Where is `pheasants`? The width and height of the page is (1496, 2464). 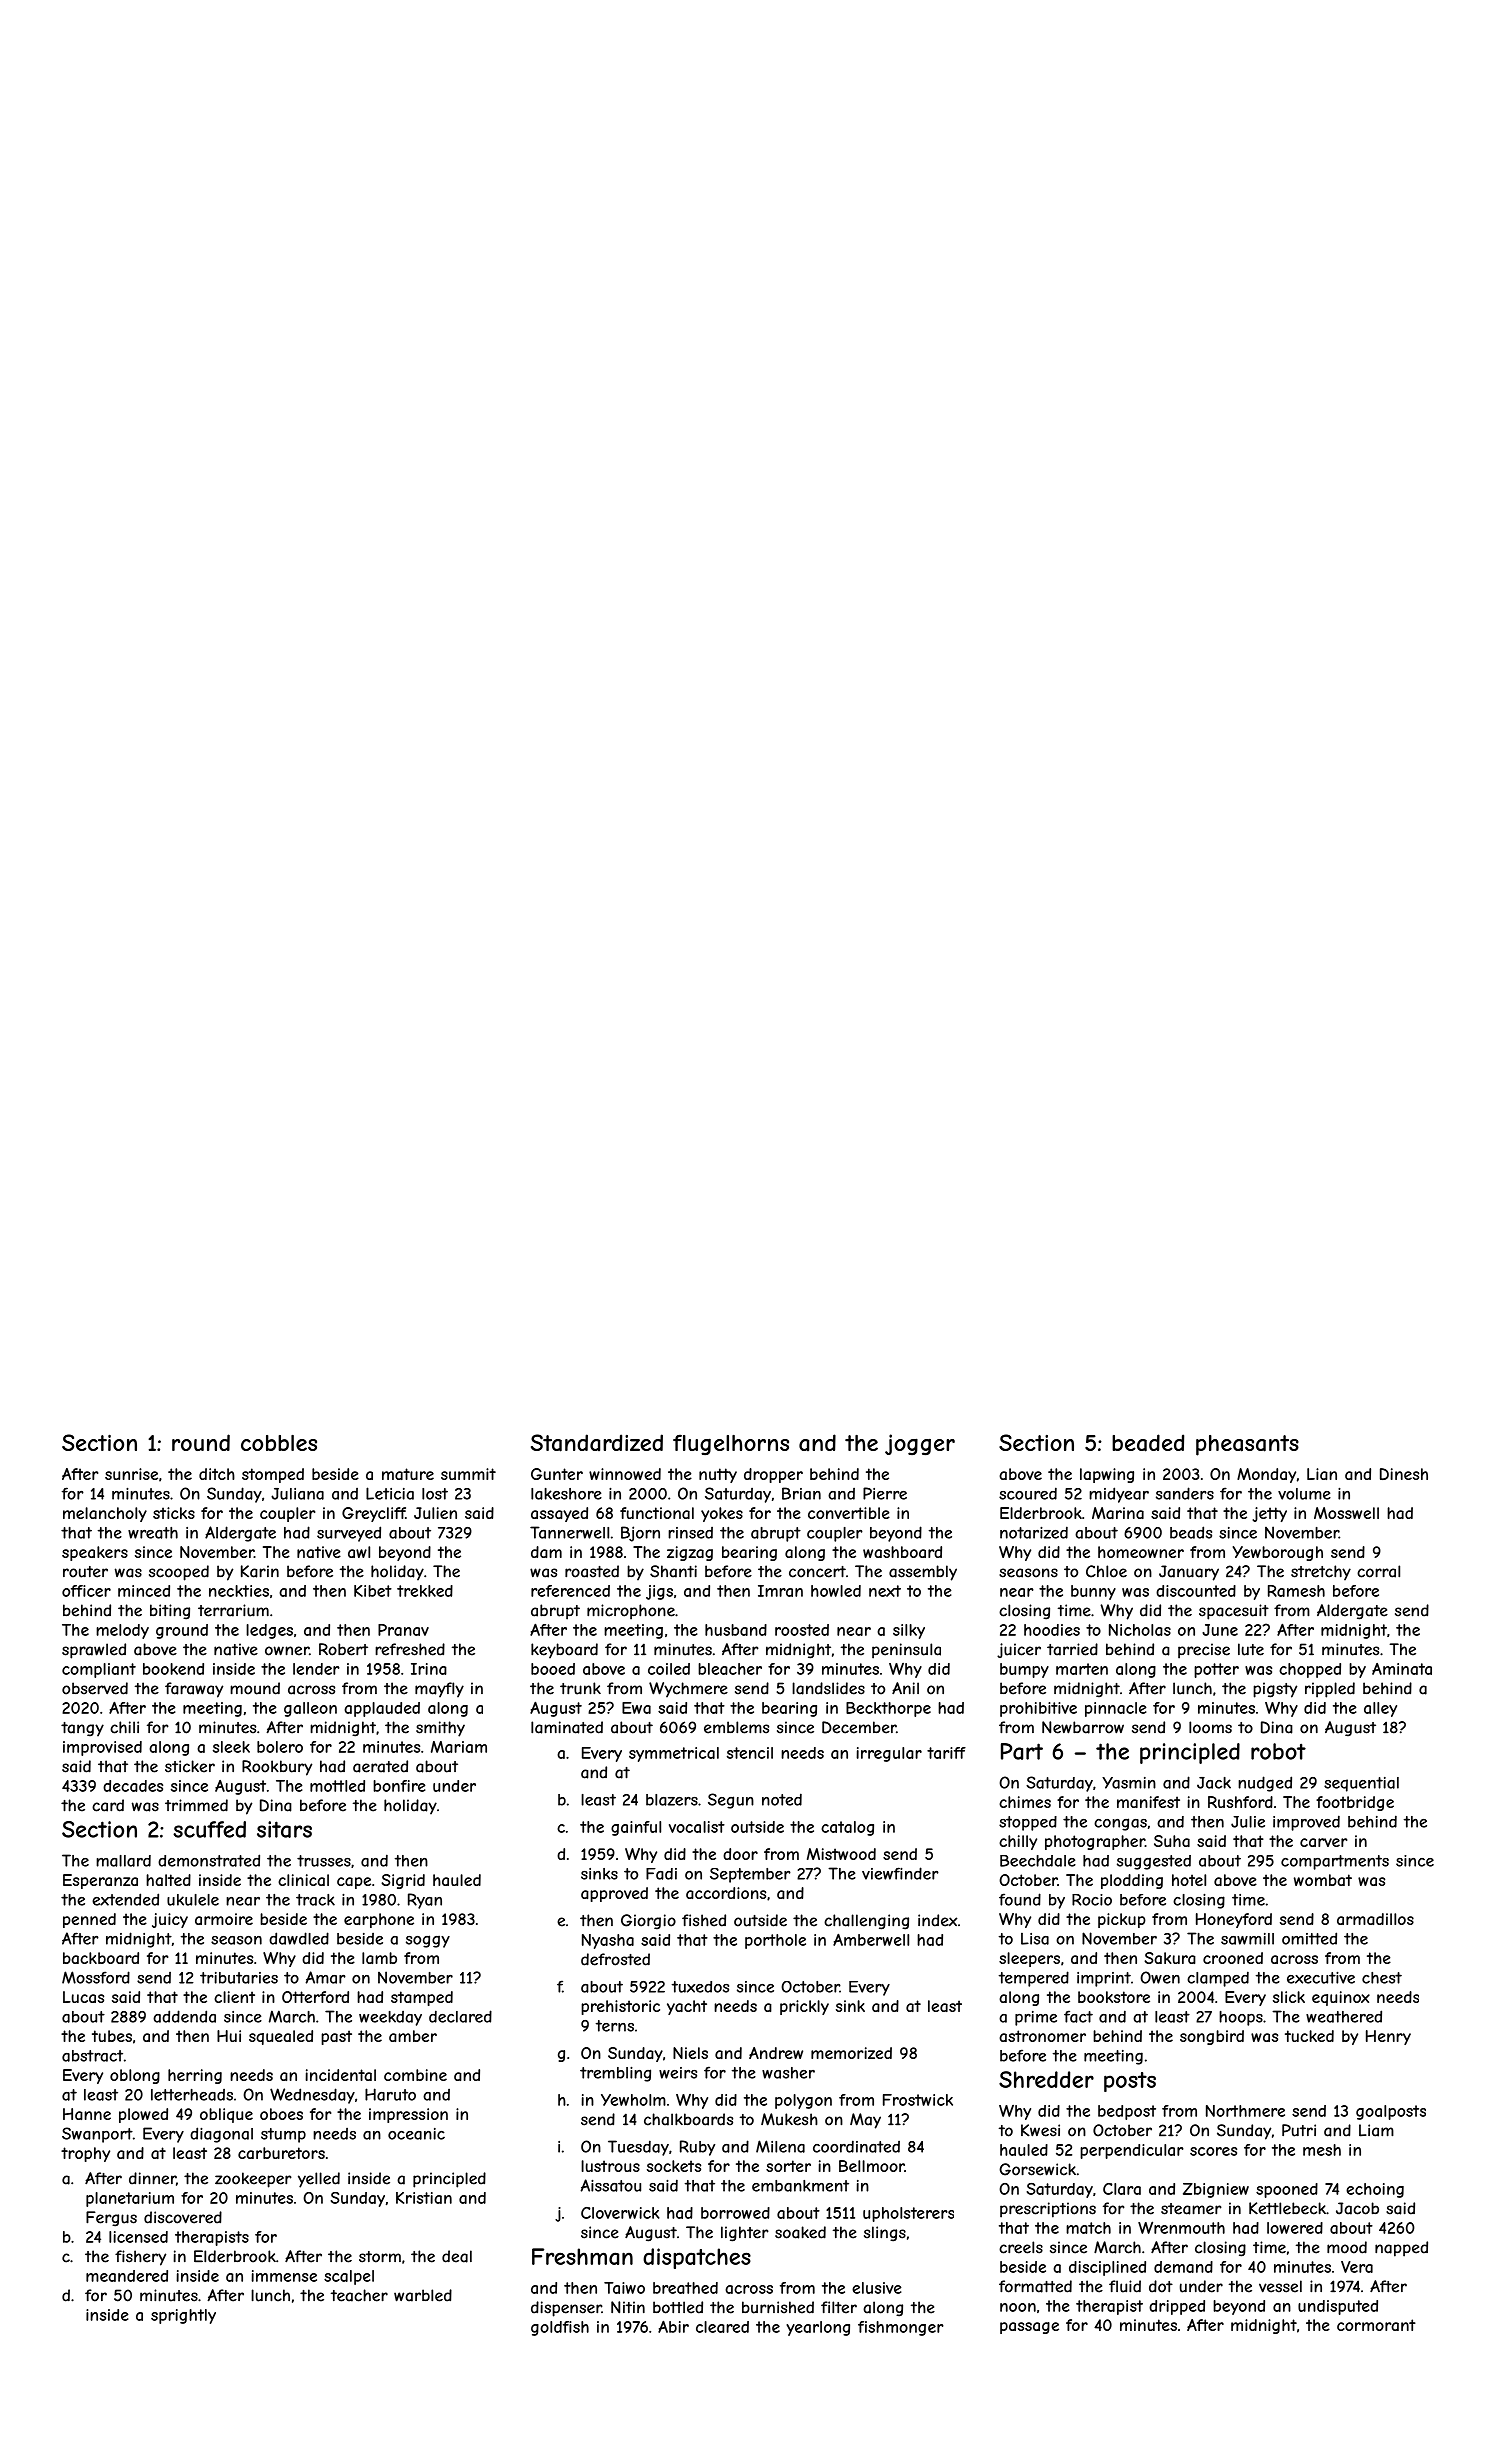
pheasants is located at coordinates (1247, 1445).
